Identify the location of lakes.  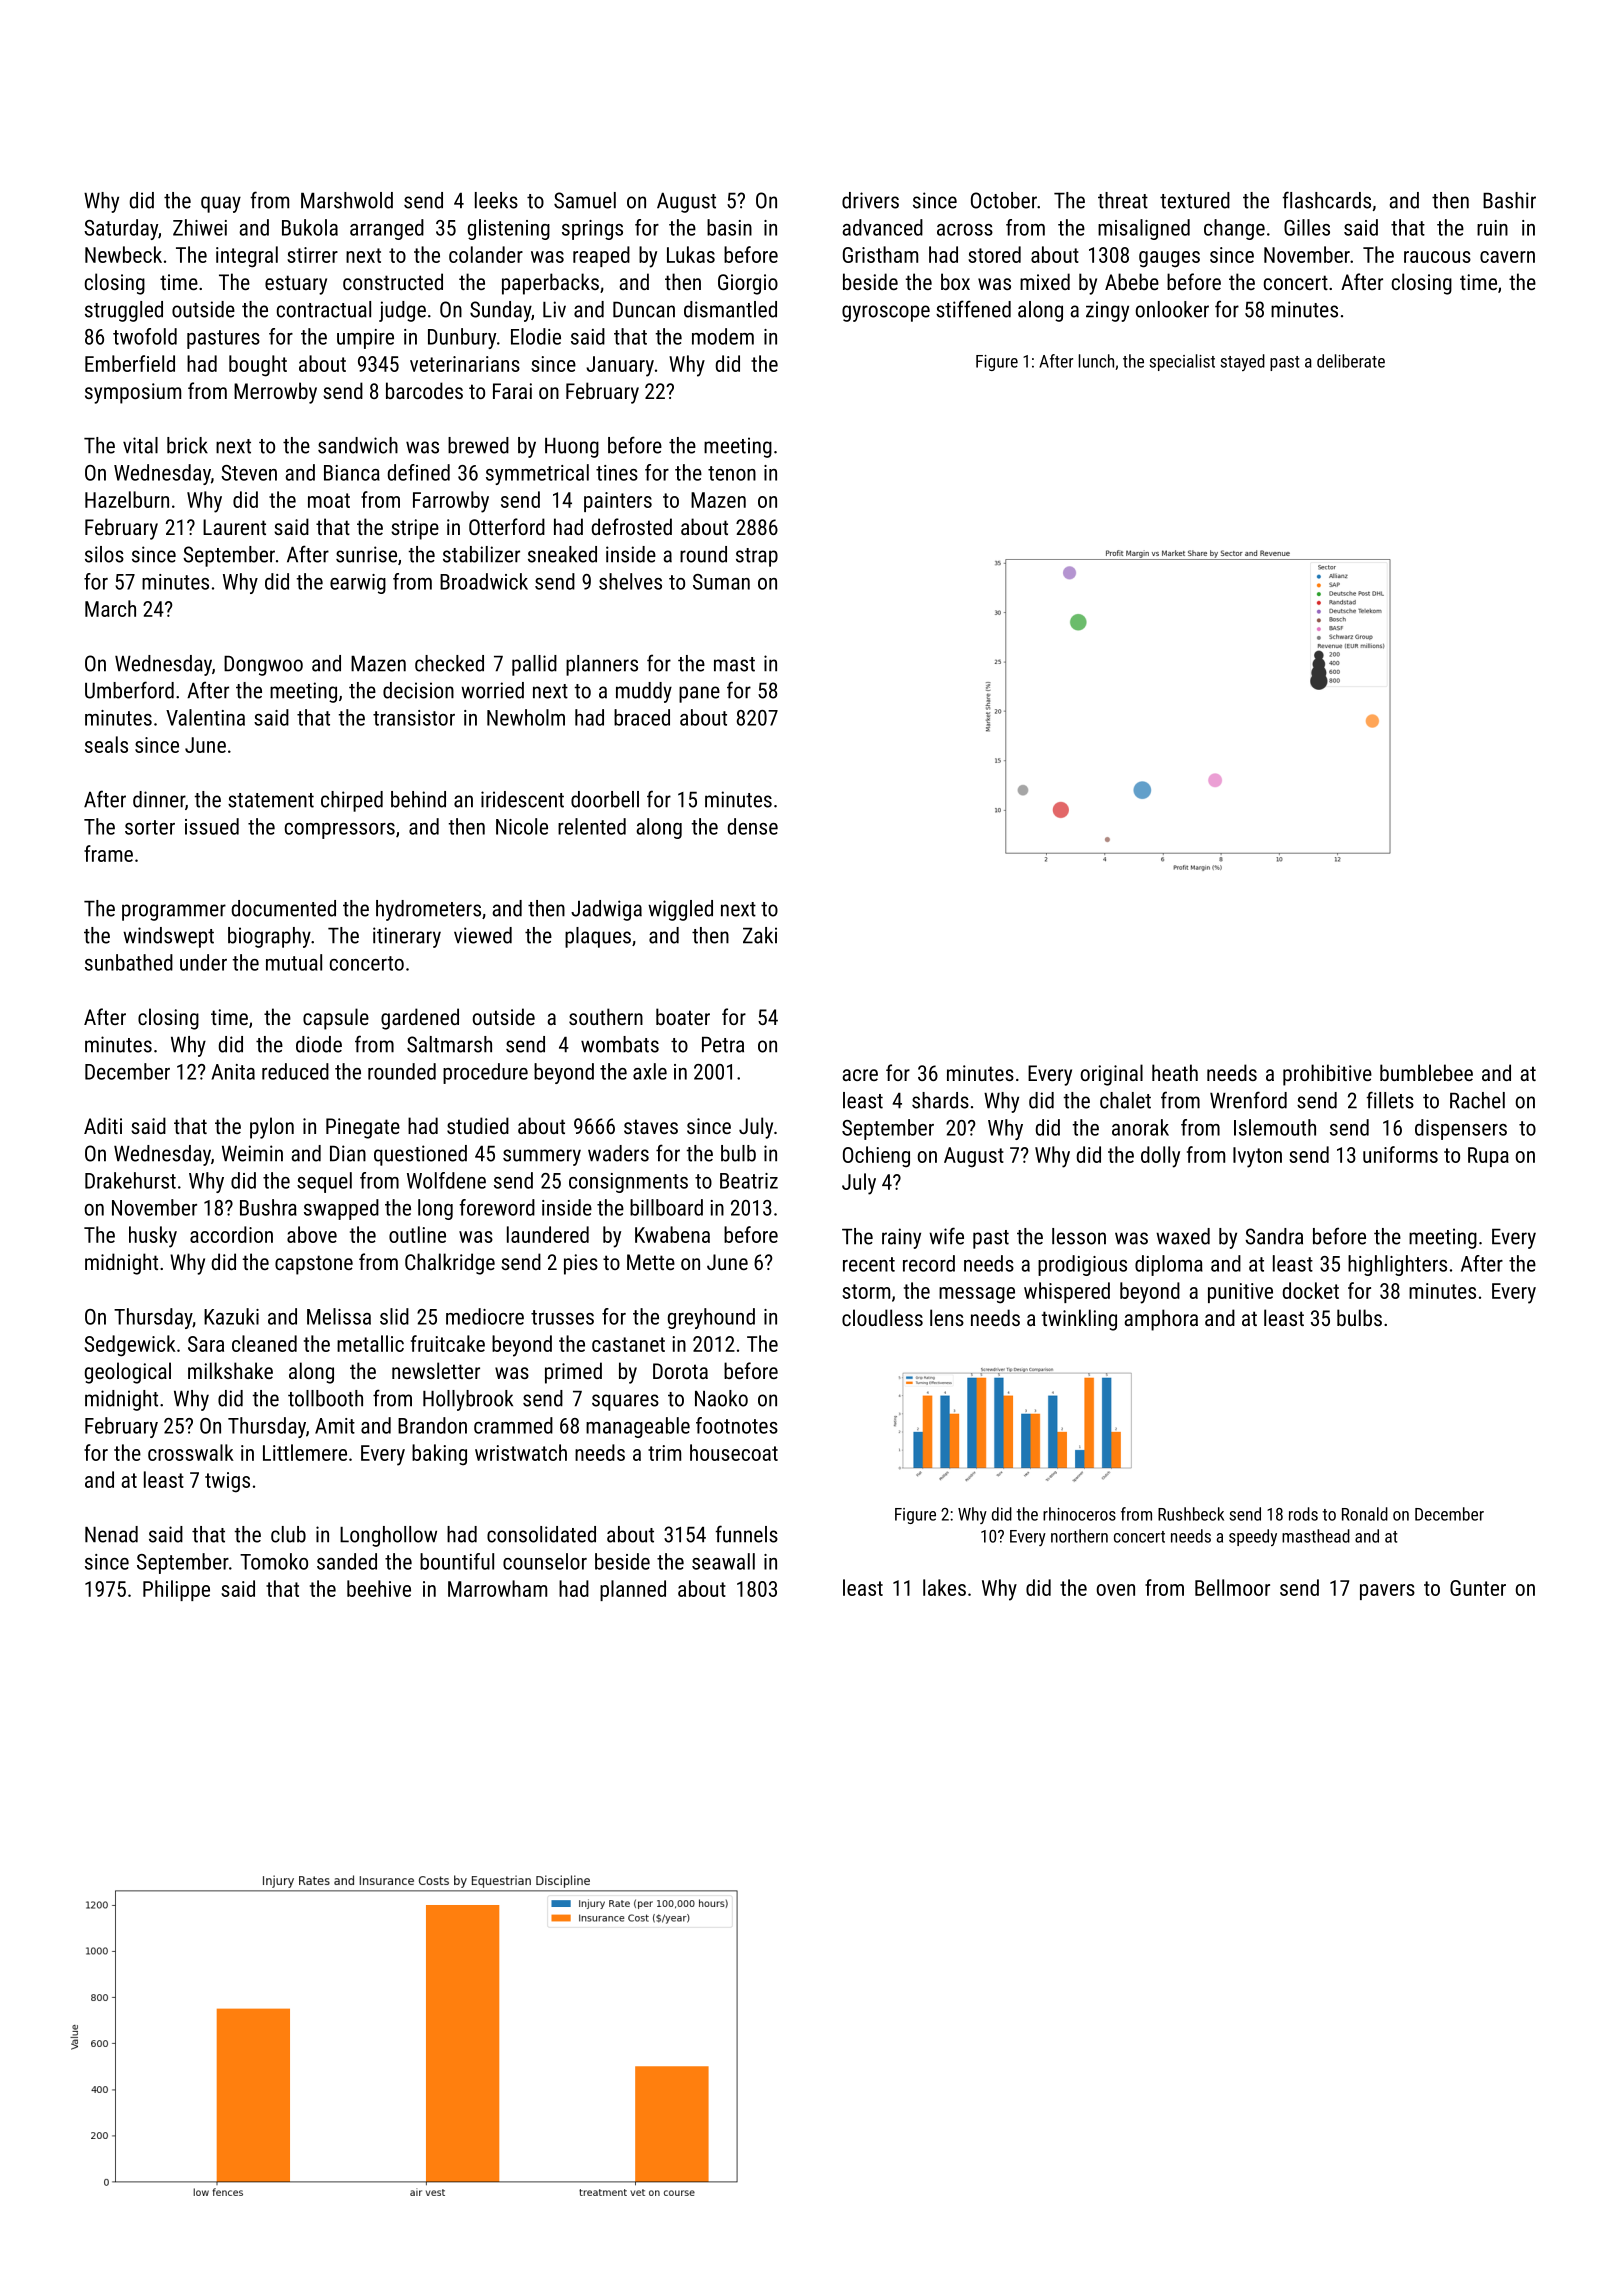
(944, 1587).
